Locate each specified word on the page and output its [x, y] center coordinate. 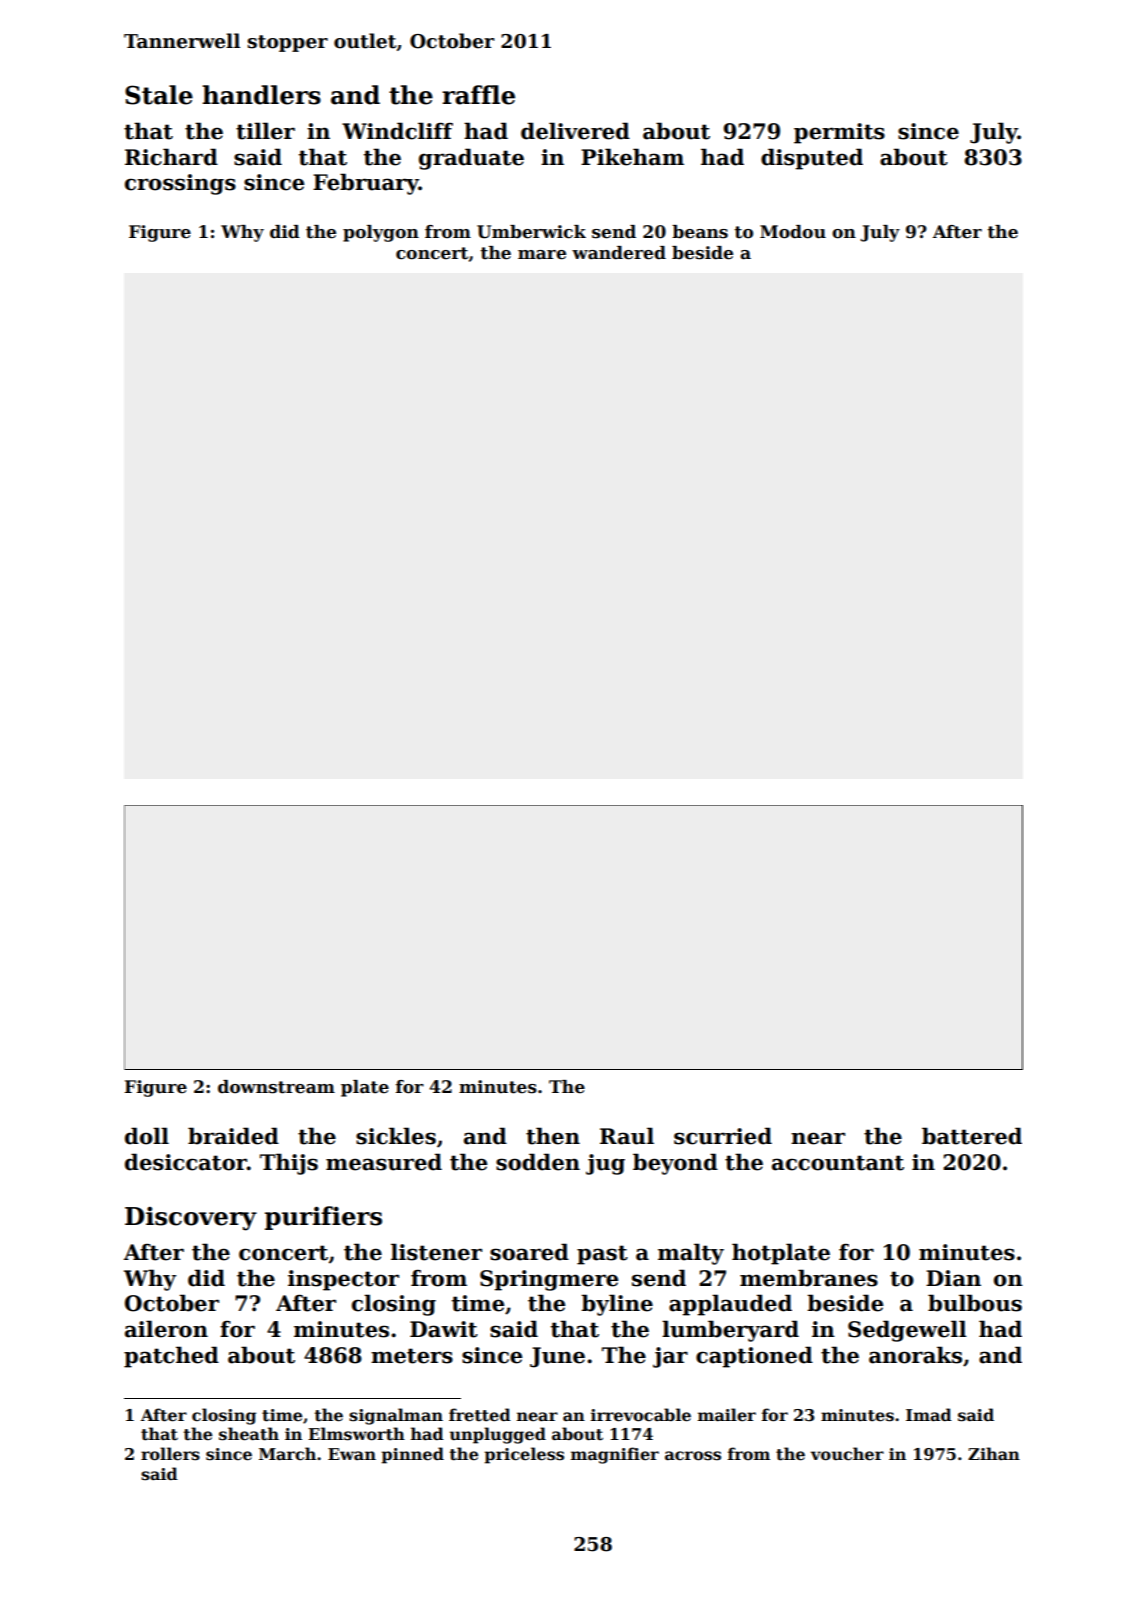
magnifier [615, 1455]
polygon [381, 233]
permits [839, 133]
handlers [261, 95]
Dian [953, 1278]
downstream [276, 1087]
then [553, 1136]
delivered [575, 131]
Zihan [994, 1453]
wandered [619, 253]
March [287, 1454]
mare [542, 255]
